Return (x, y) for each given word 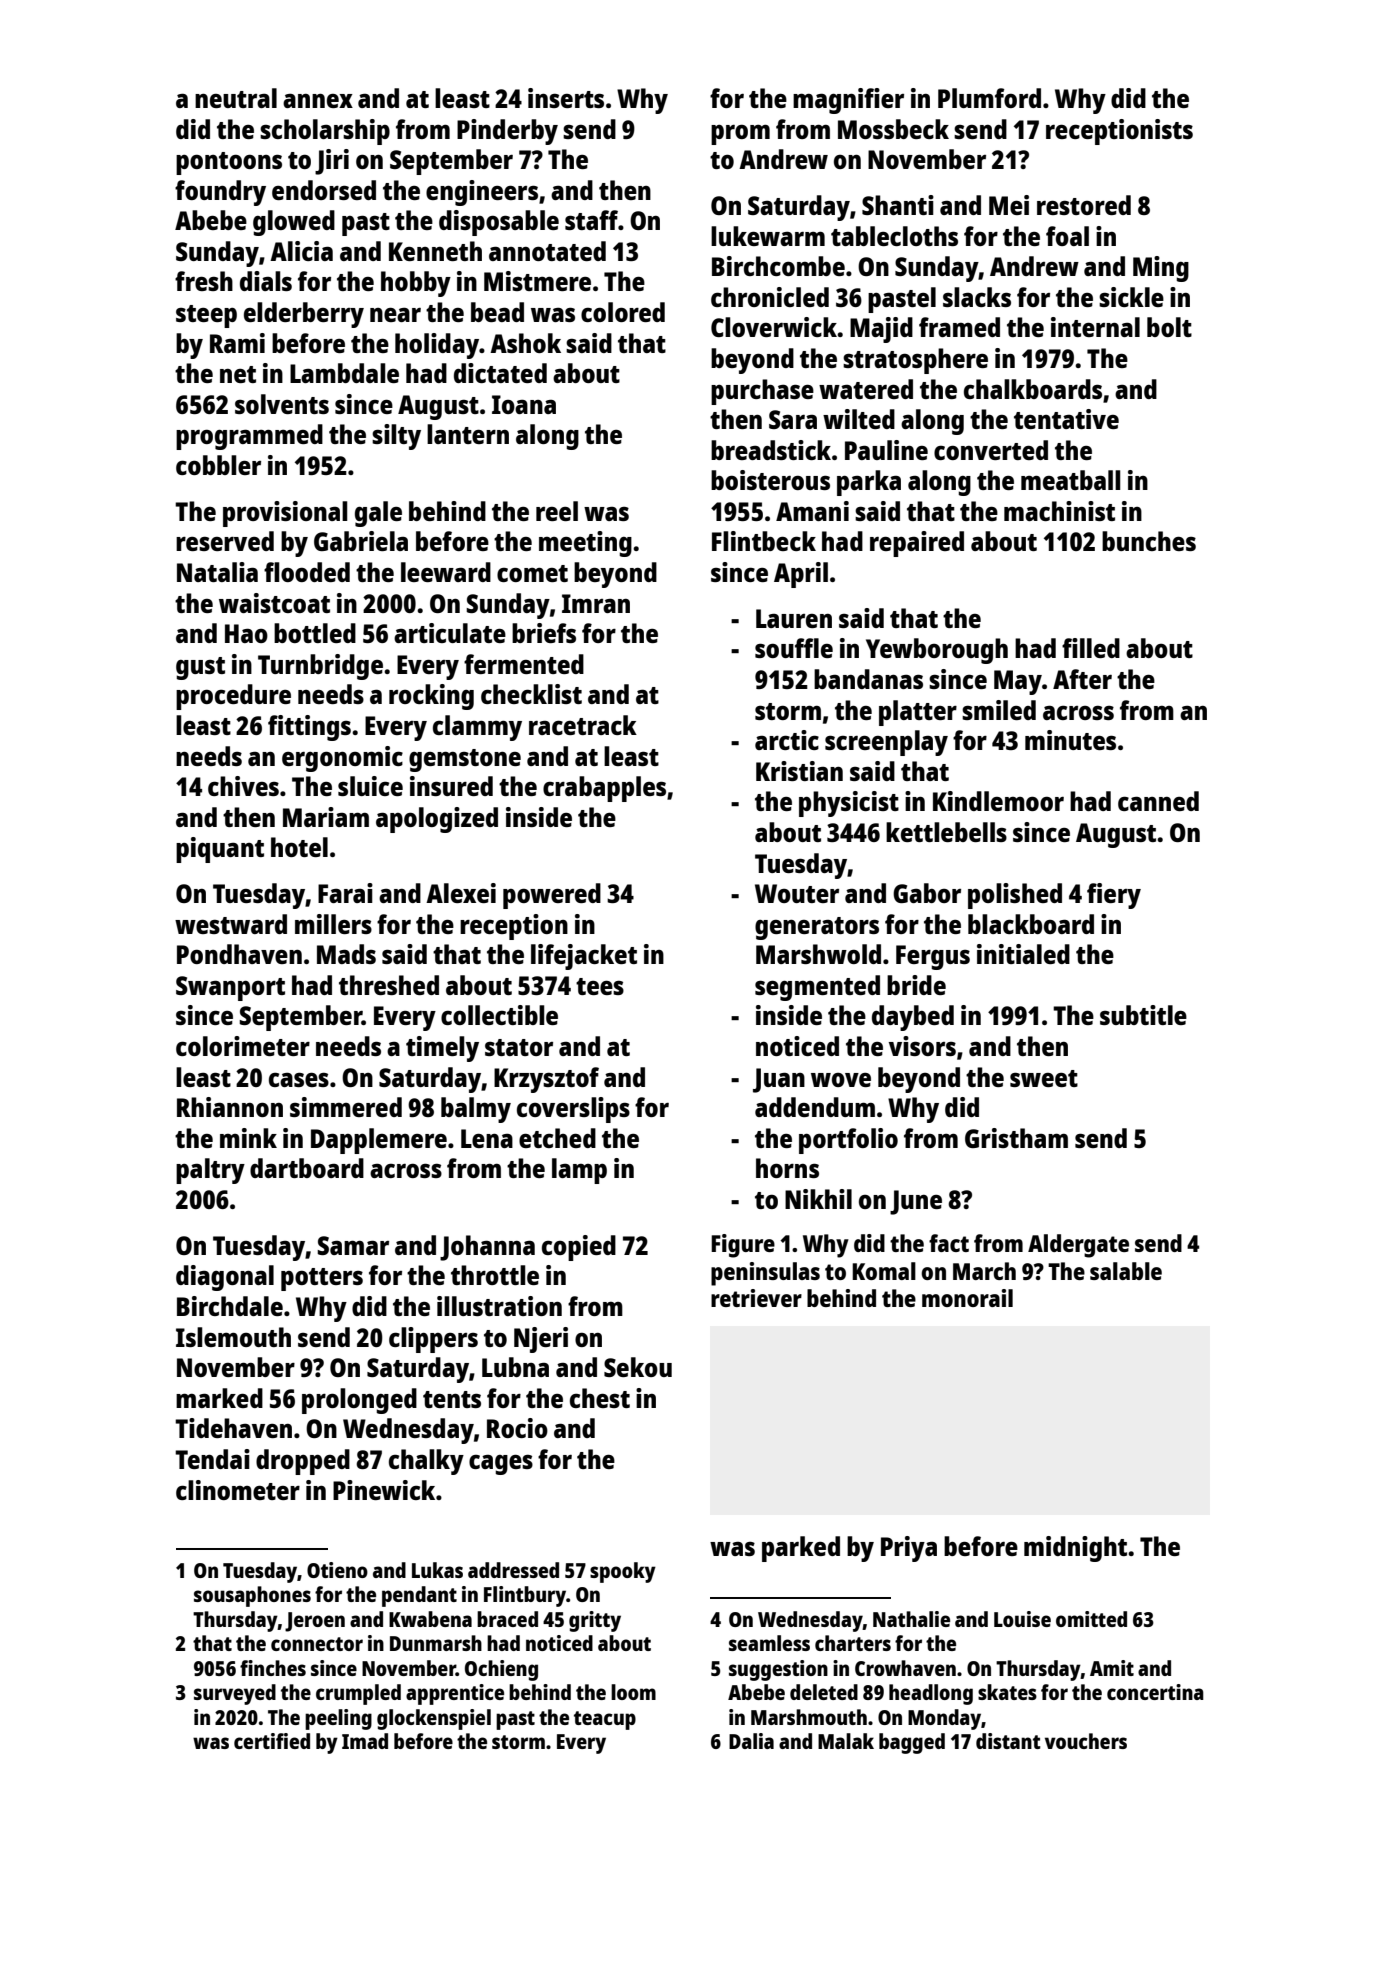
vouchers (1086, 1741)
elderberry (304, 315)
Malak (846, 1741)
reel (557, 511)
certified (272, 1741)
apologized (437, 820)
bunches (1149, 541)
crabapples (604, 789)
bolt (1169, 327)
